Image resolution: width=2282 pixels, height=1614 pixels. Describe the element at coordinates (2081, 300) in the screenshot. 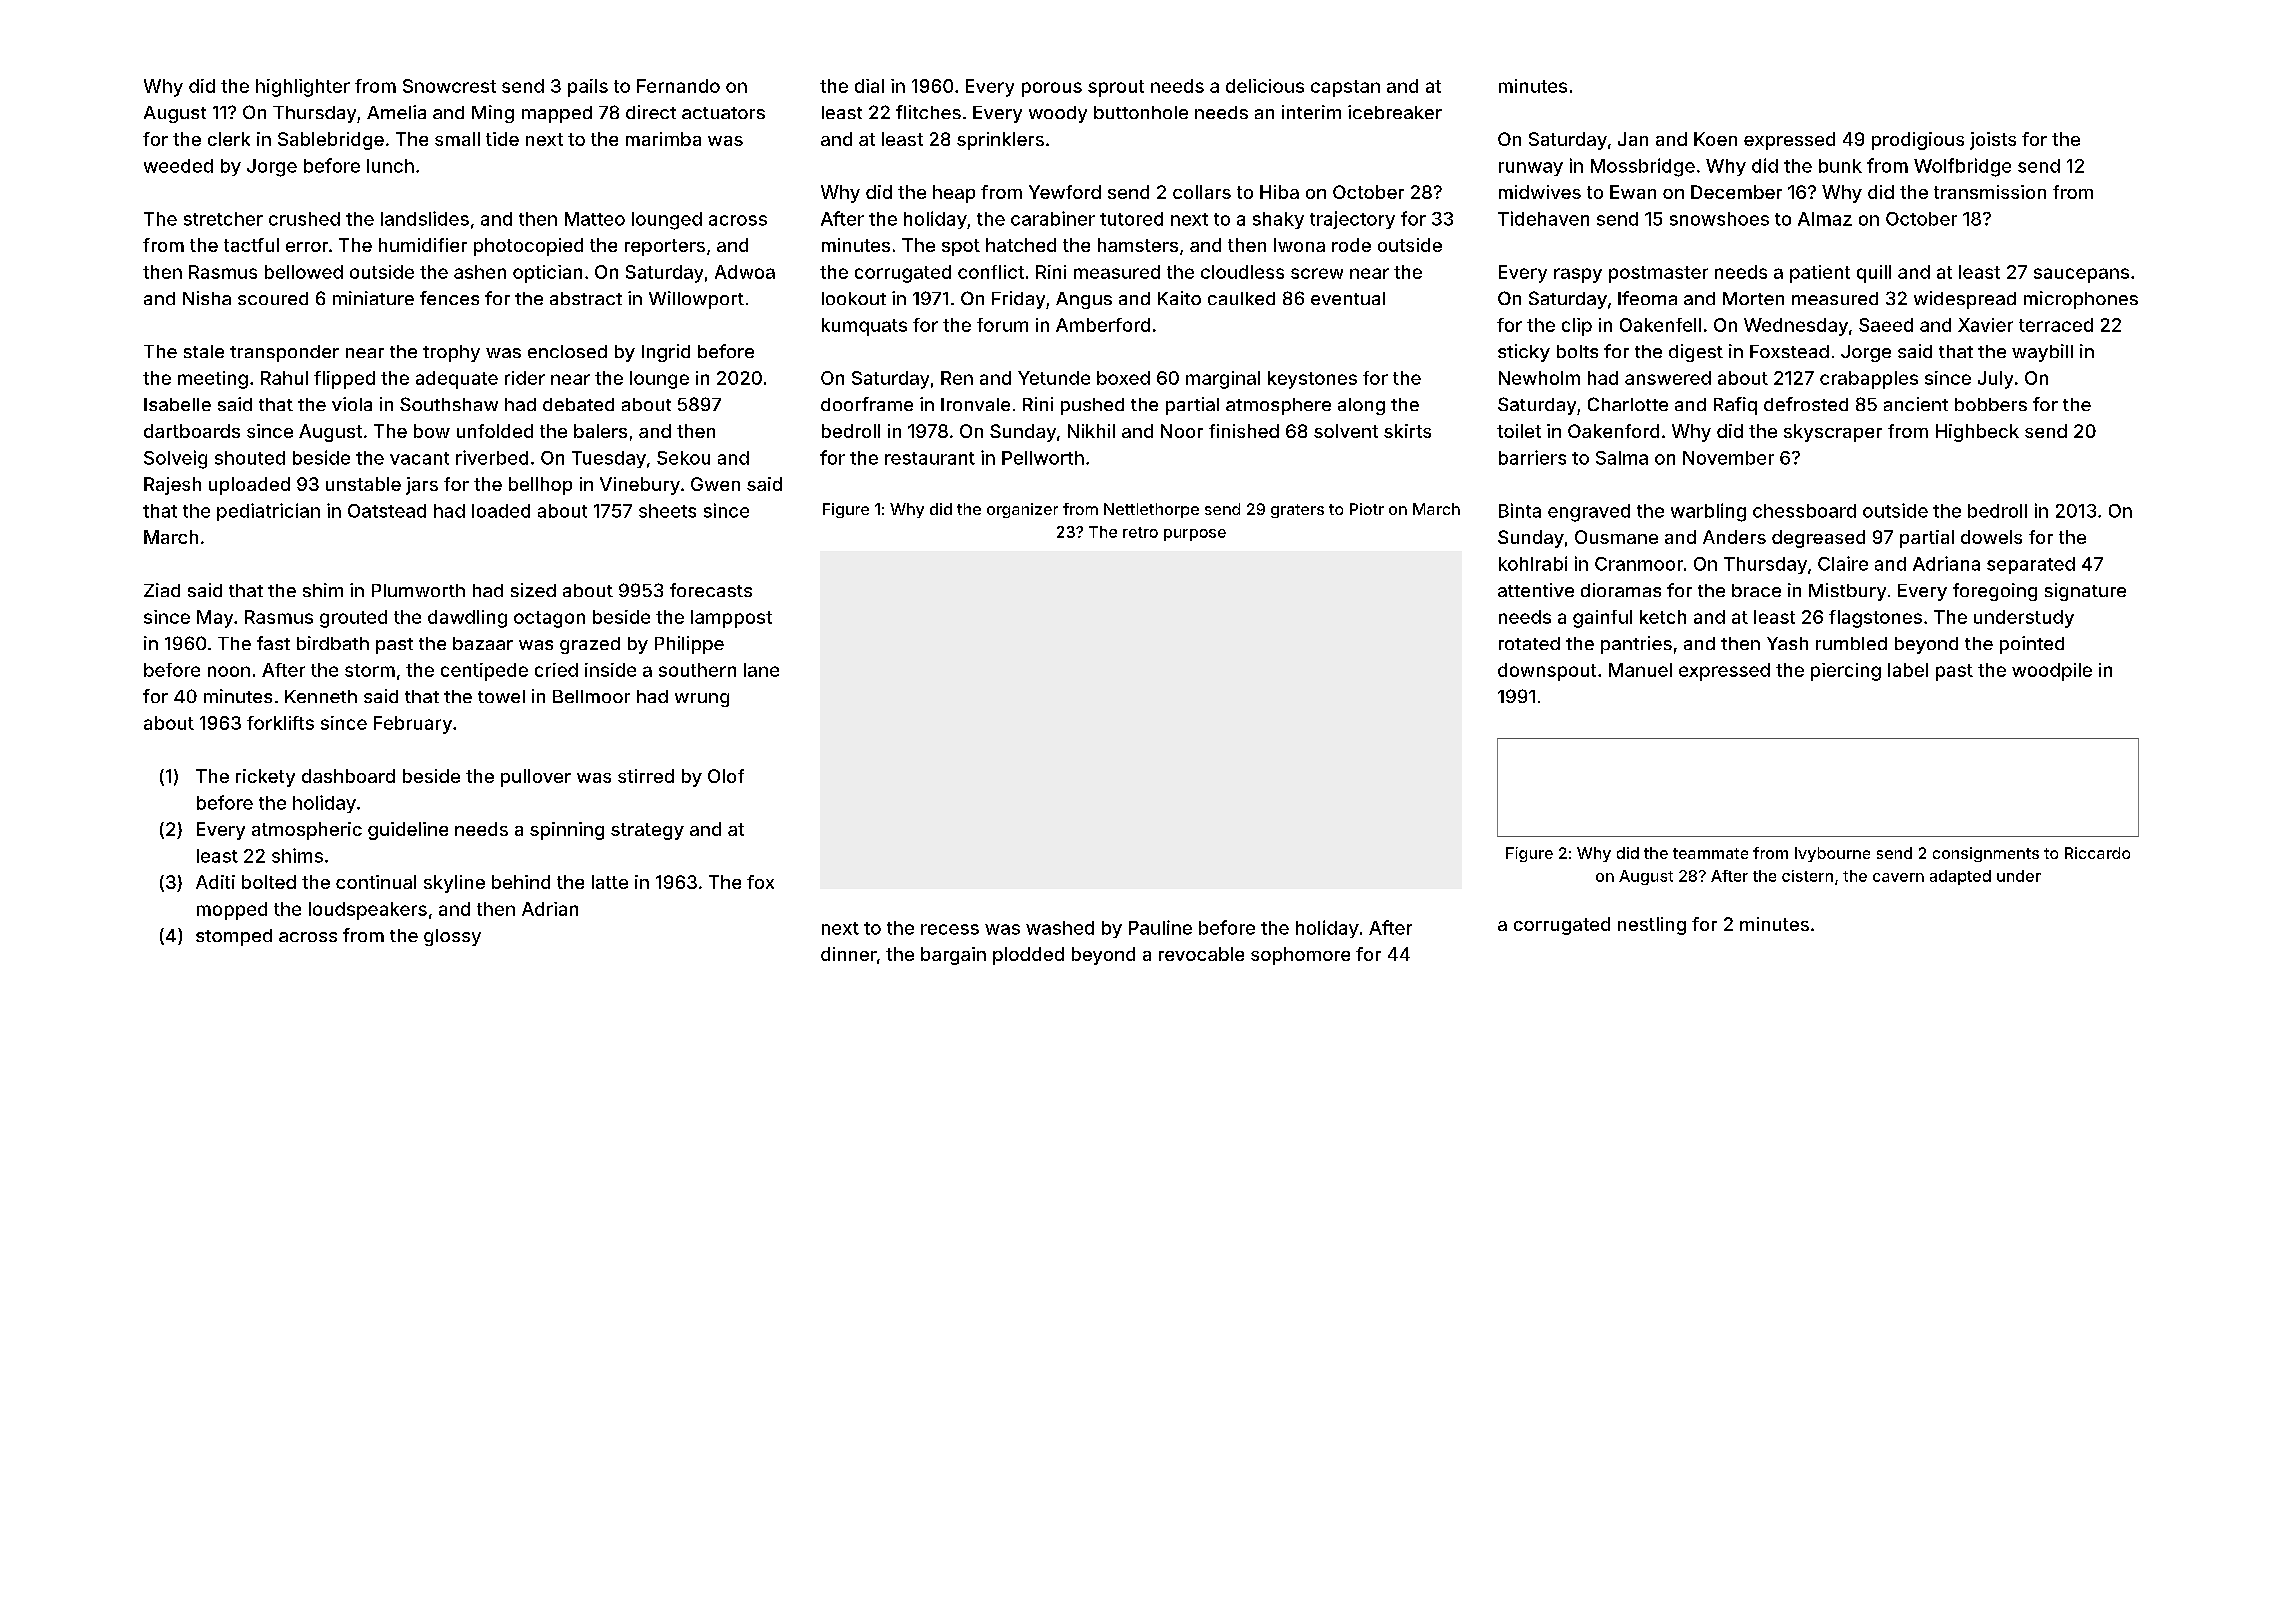

I see `microphones` at that location.
